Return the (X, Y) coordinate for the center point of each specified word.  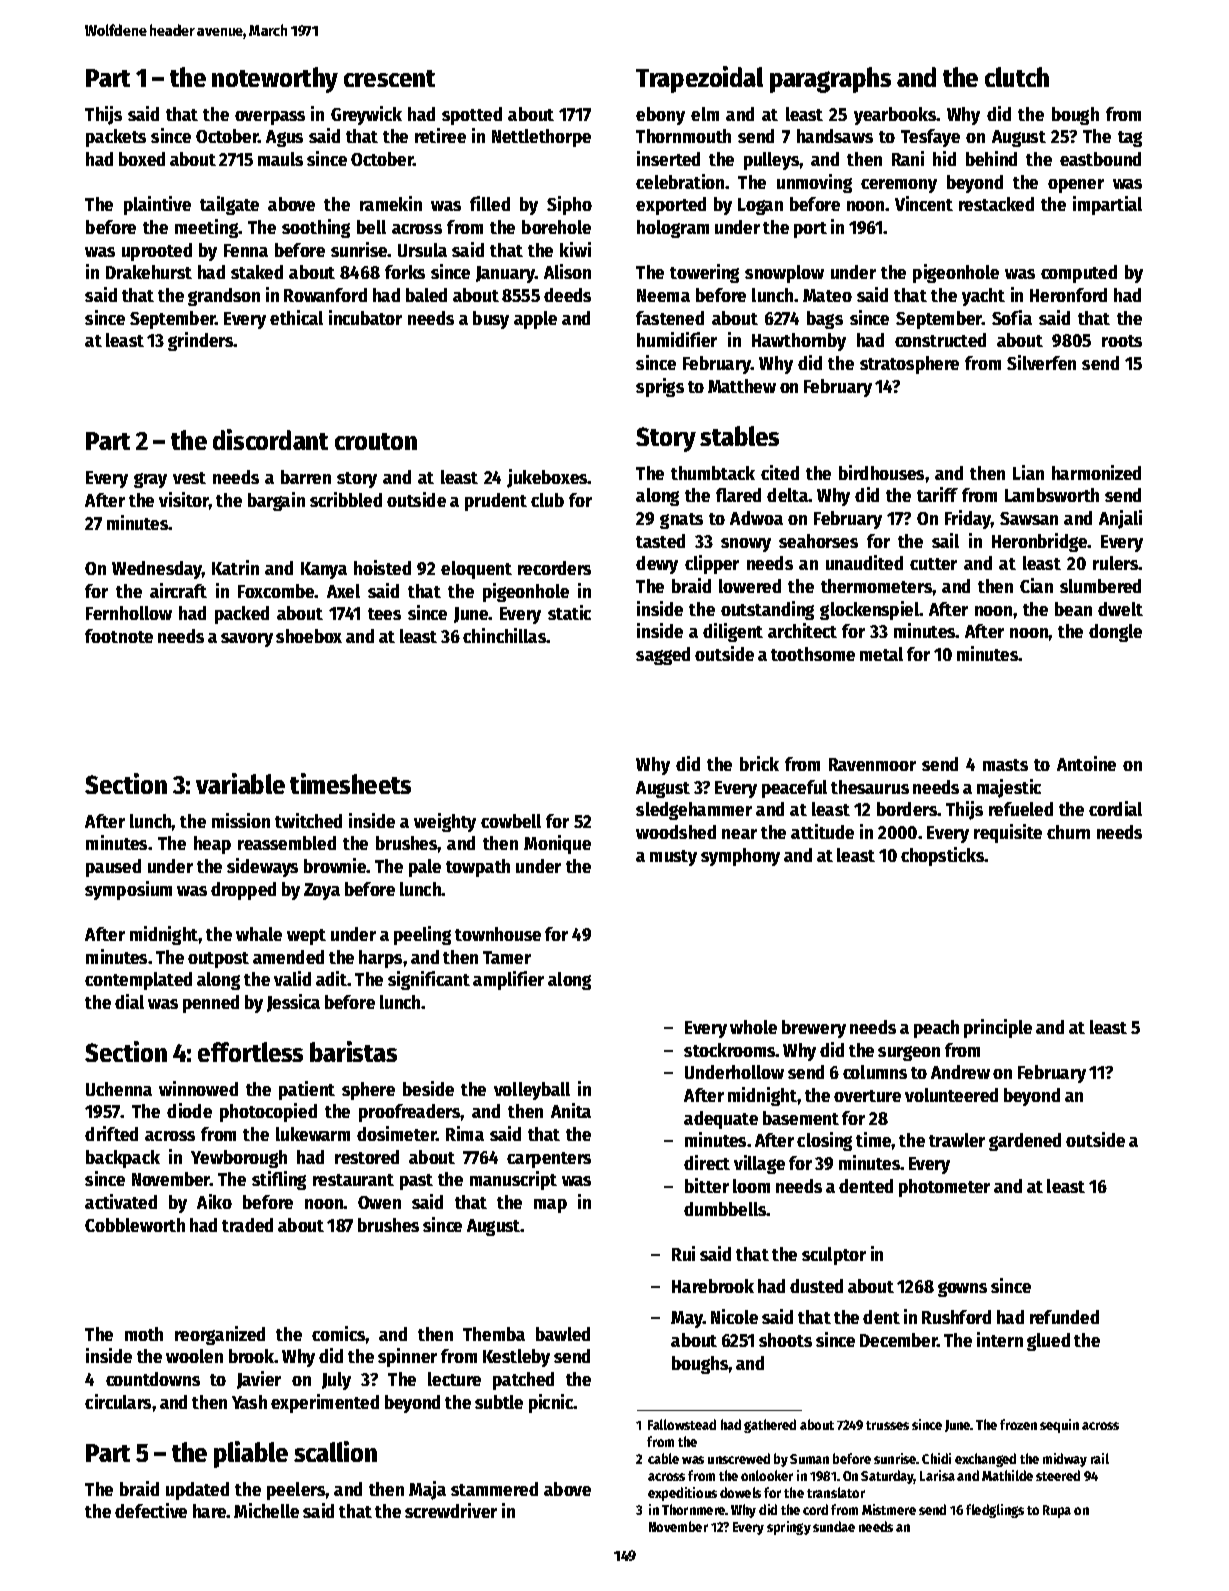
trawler (957, 1140)
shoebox (309, 636)
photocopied (268, 1112)
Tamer (507, 957)
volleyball (532, 1091)
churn (1068, 832)
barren (306, 477)
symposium (128, 890)
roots (1122, 341)
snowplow (784, 274)
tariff (937, 494)
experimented (325, 1403)
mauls (280, 159)
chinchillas (504, 635)
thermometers (876, 586)
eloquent (476, 570)
